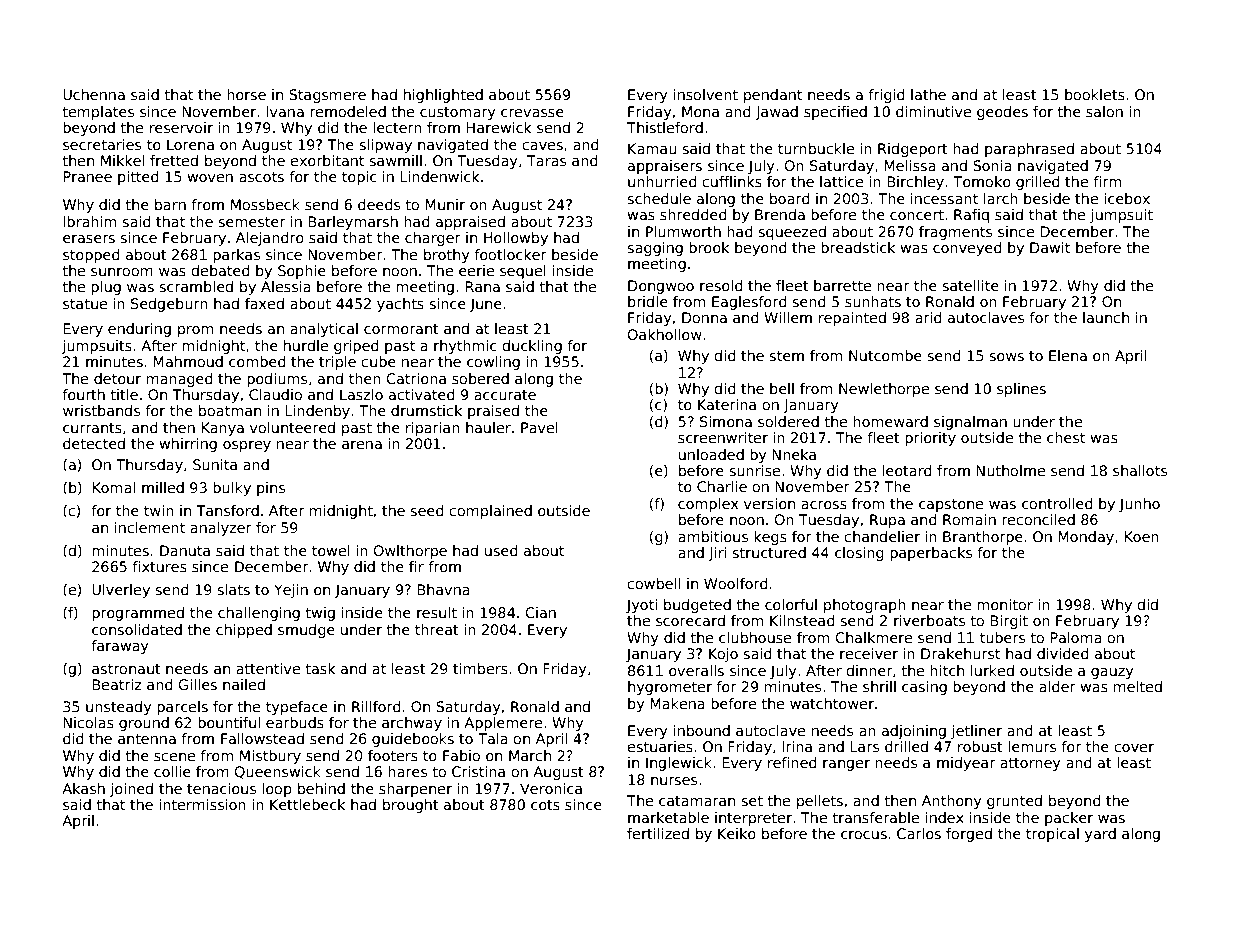 This image has width=1233, height=952. Describe the element at coordinates (1095, 94) in the image. I see `booklets` at that location.
